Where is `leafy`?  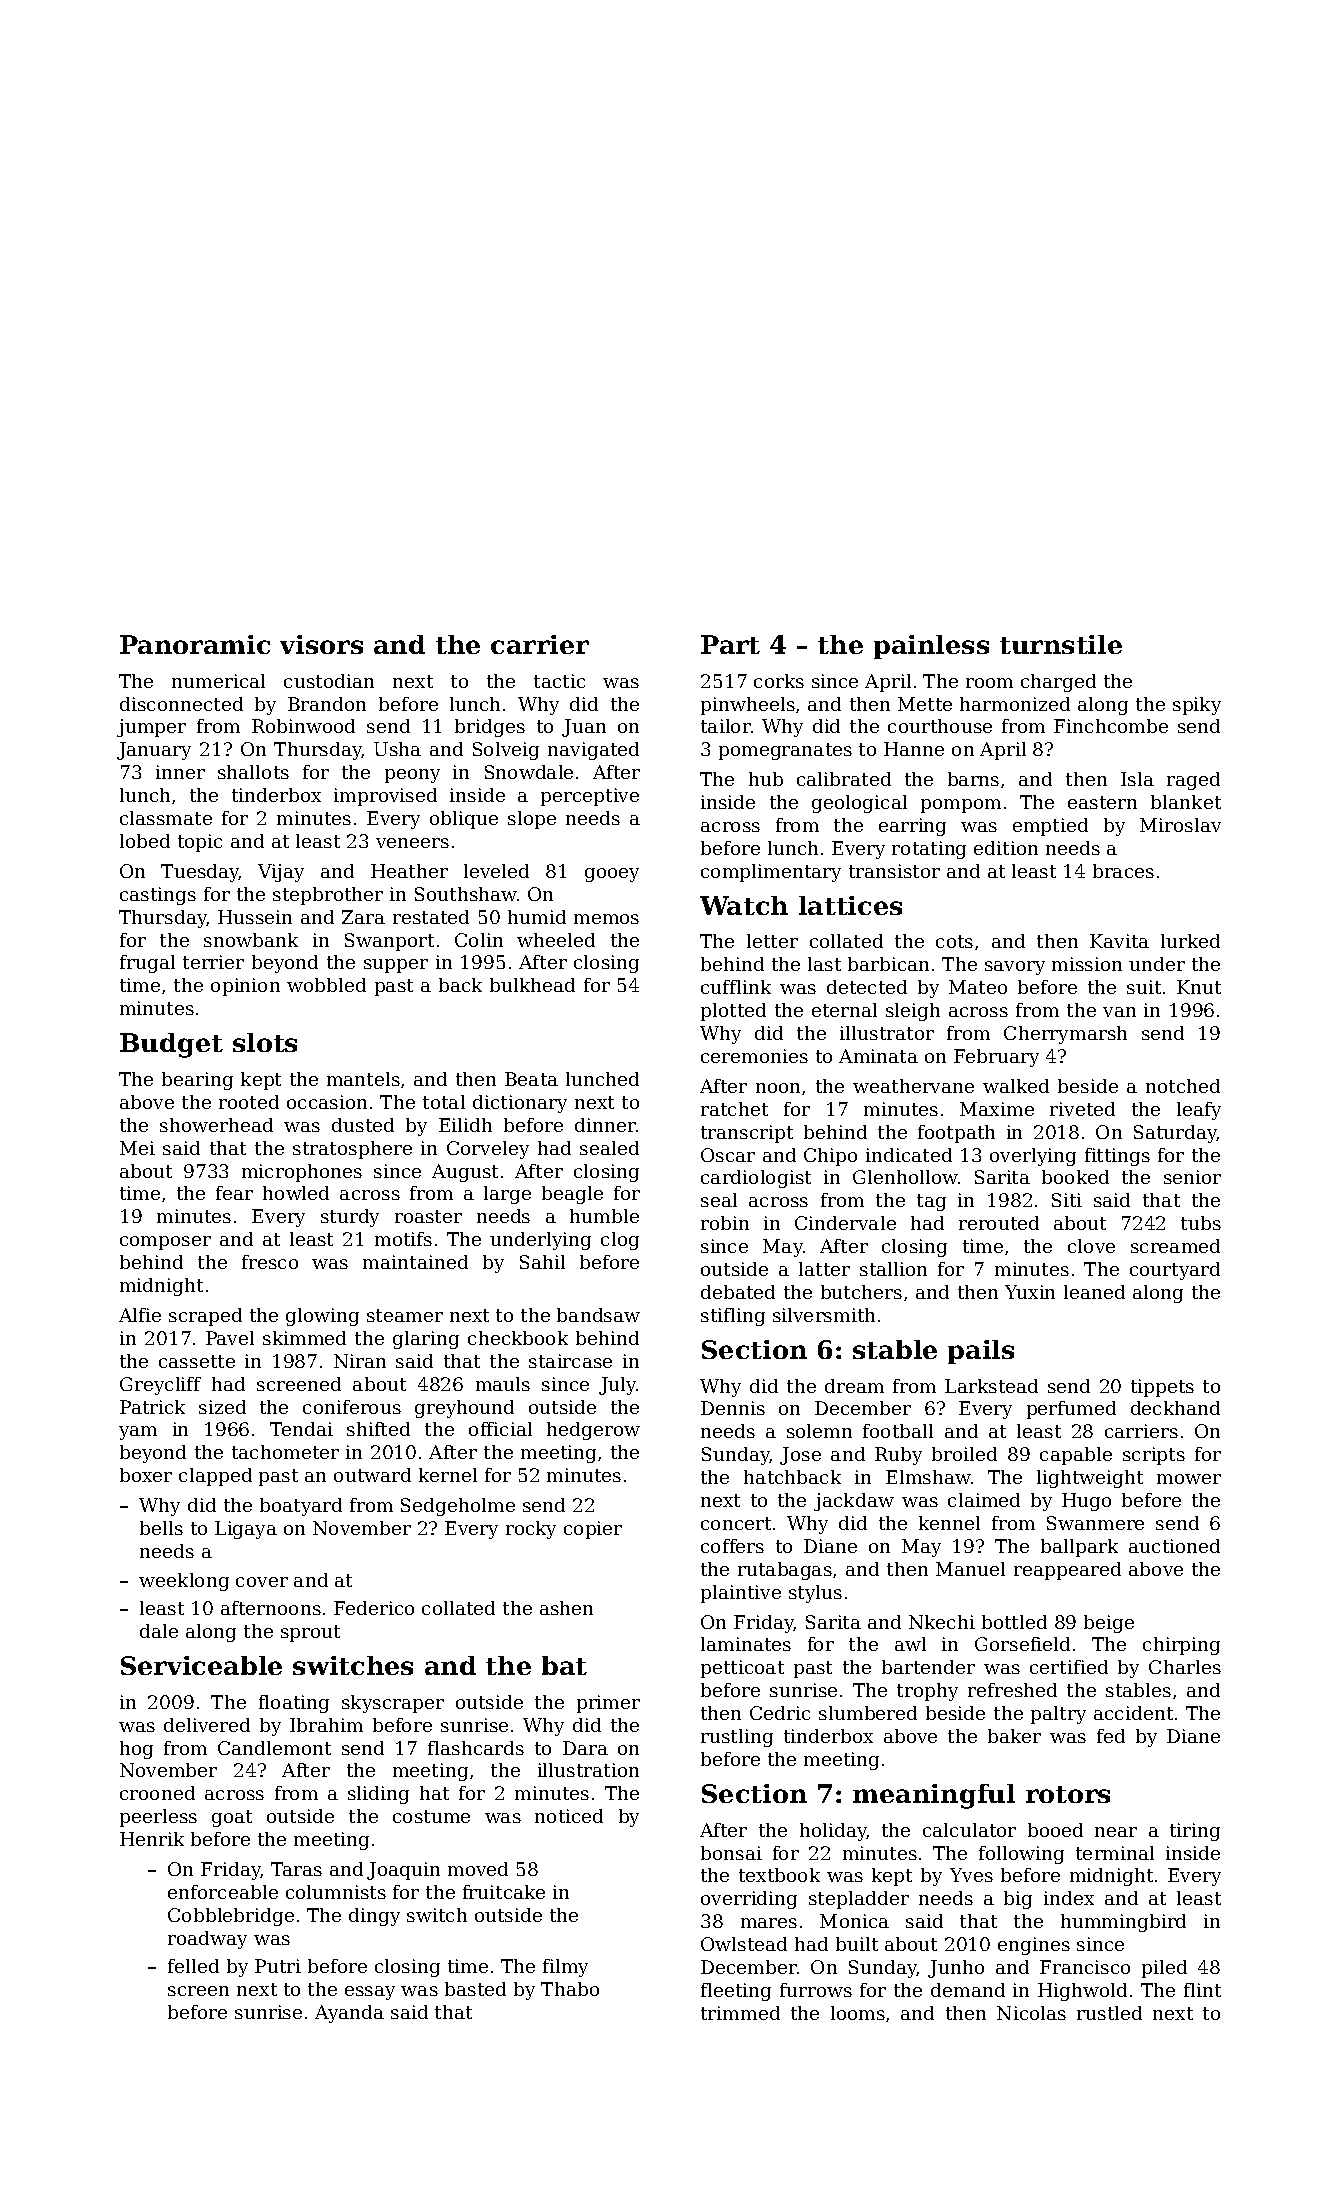
leafy is located at coordinates (1199, 1111).
